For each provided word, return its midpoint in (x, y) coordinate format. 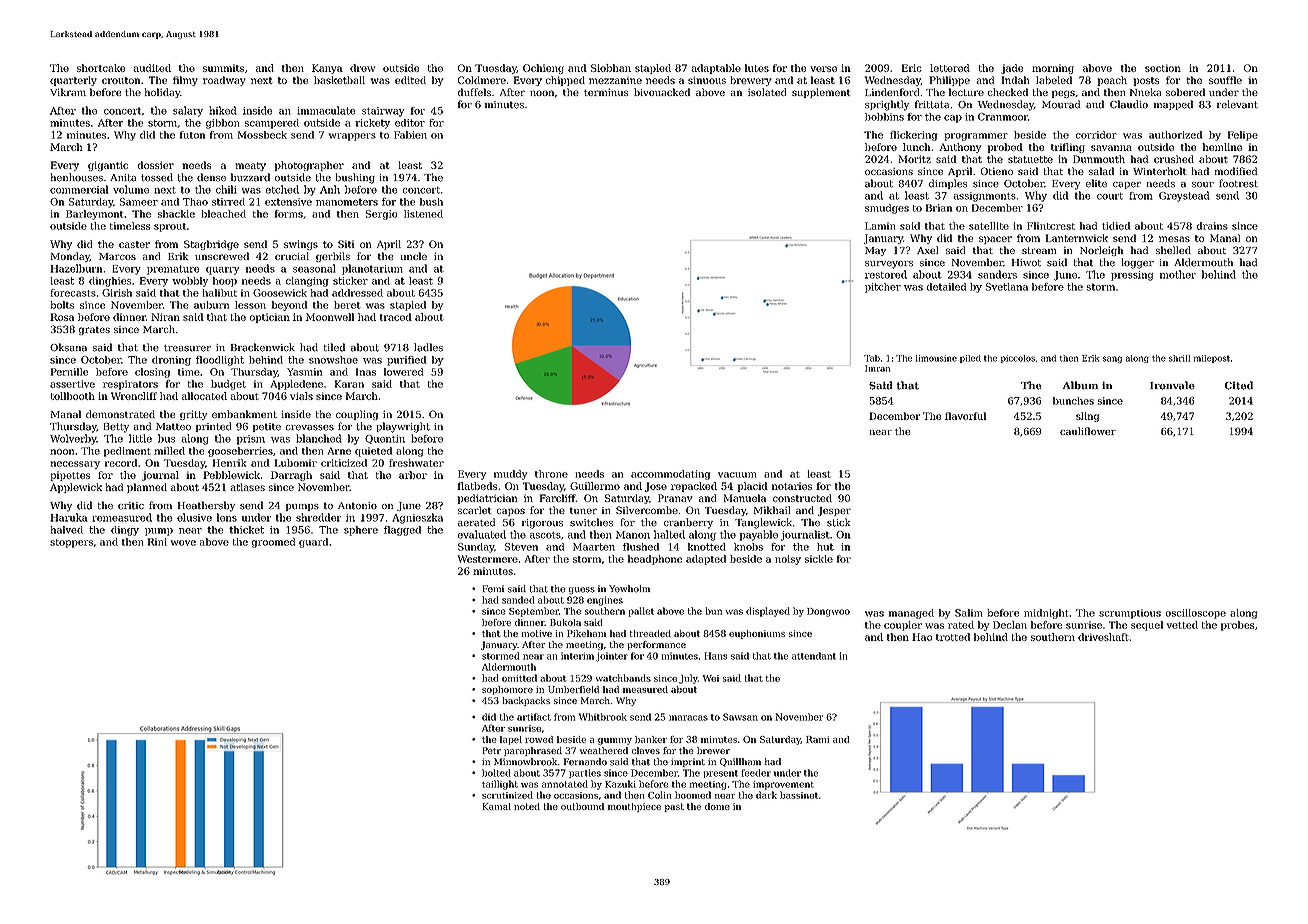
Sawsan (740, 717)
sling (1087, 417)
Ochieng (543, 69)
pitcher (883, 288)
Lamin (880, 226)
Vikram (68, 92)
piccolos (1018, 359)
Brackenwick (263, 347)
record (121, 463)
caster (134, 244)
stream (1039, 250)
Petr (491, 750)
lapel (511, 740)
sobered (1185, 92)
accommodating (670, 475)
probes (1237, 626)
